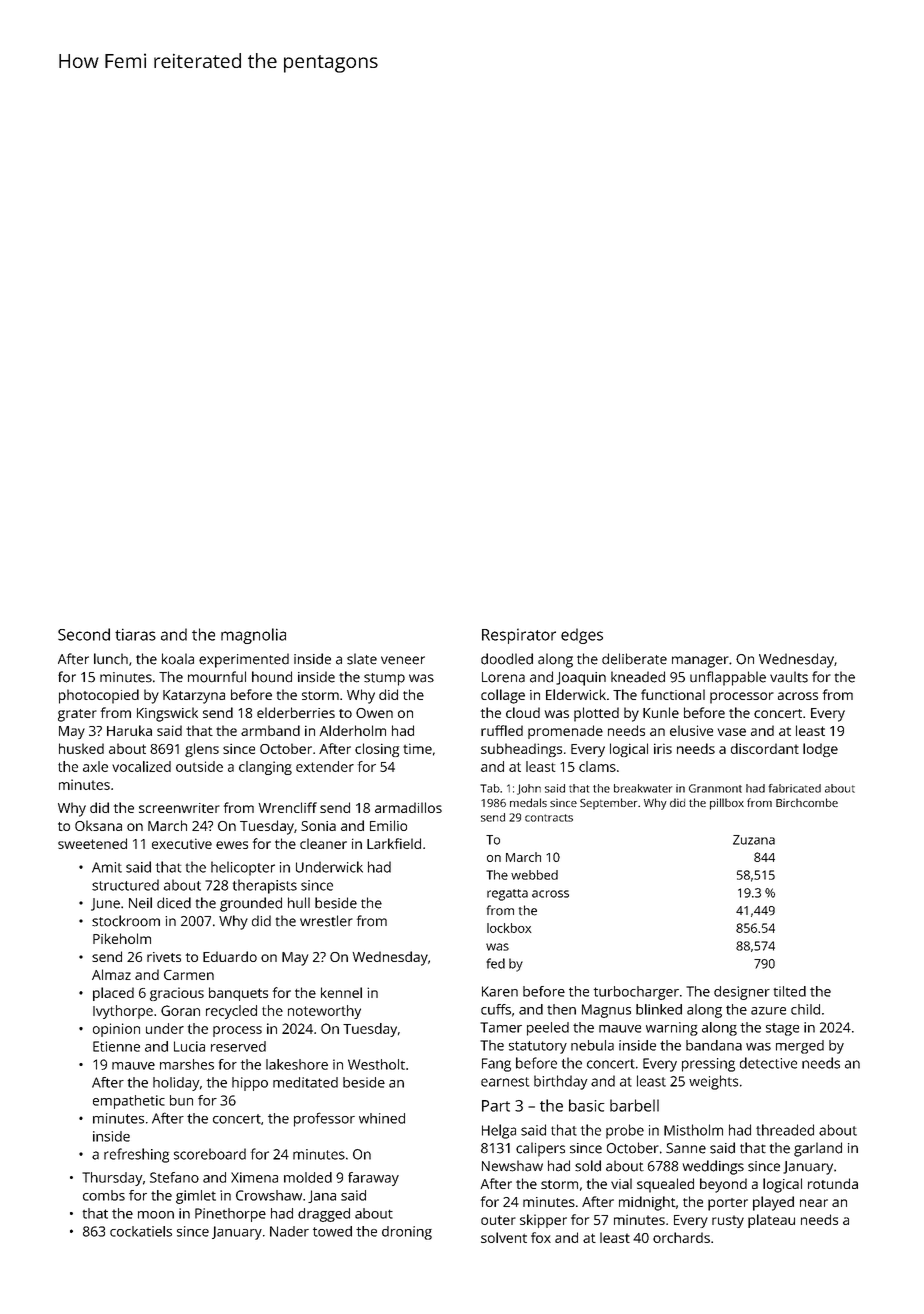 Image resolution: width=924 pixels, height=1314 pixels. I want to click on droning, so click(407, 1233).
